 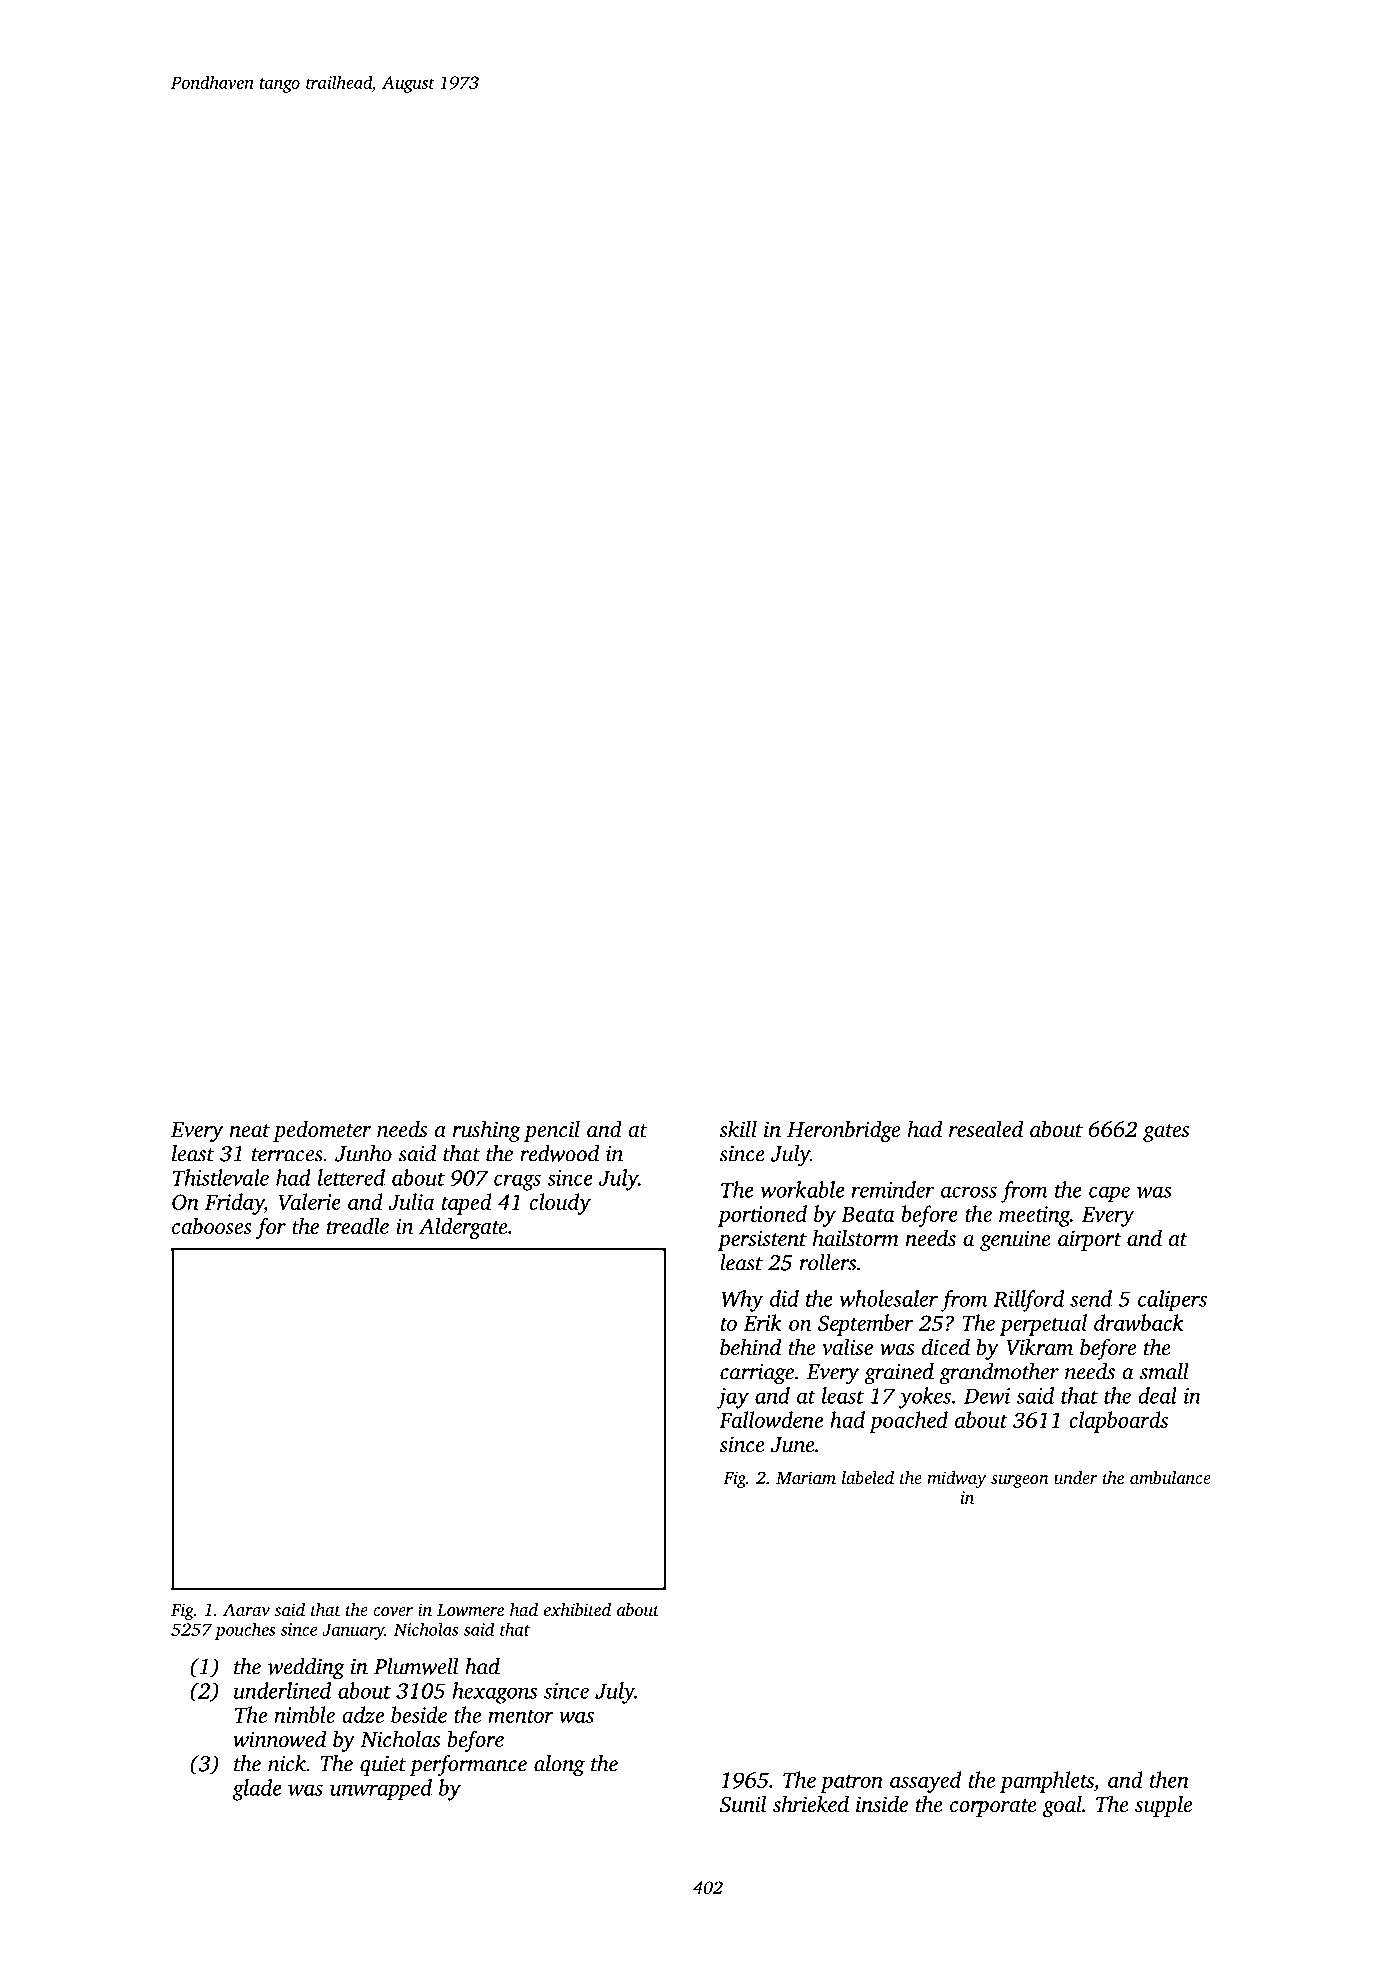 What do you see at coordinates (257, 1790) in the image?
I see `glade` at bounding box center [257, 1790].
